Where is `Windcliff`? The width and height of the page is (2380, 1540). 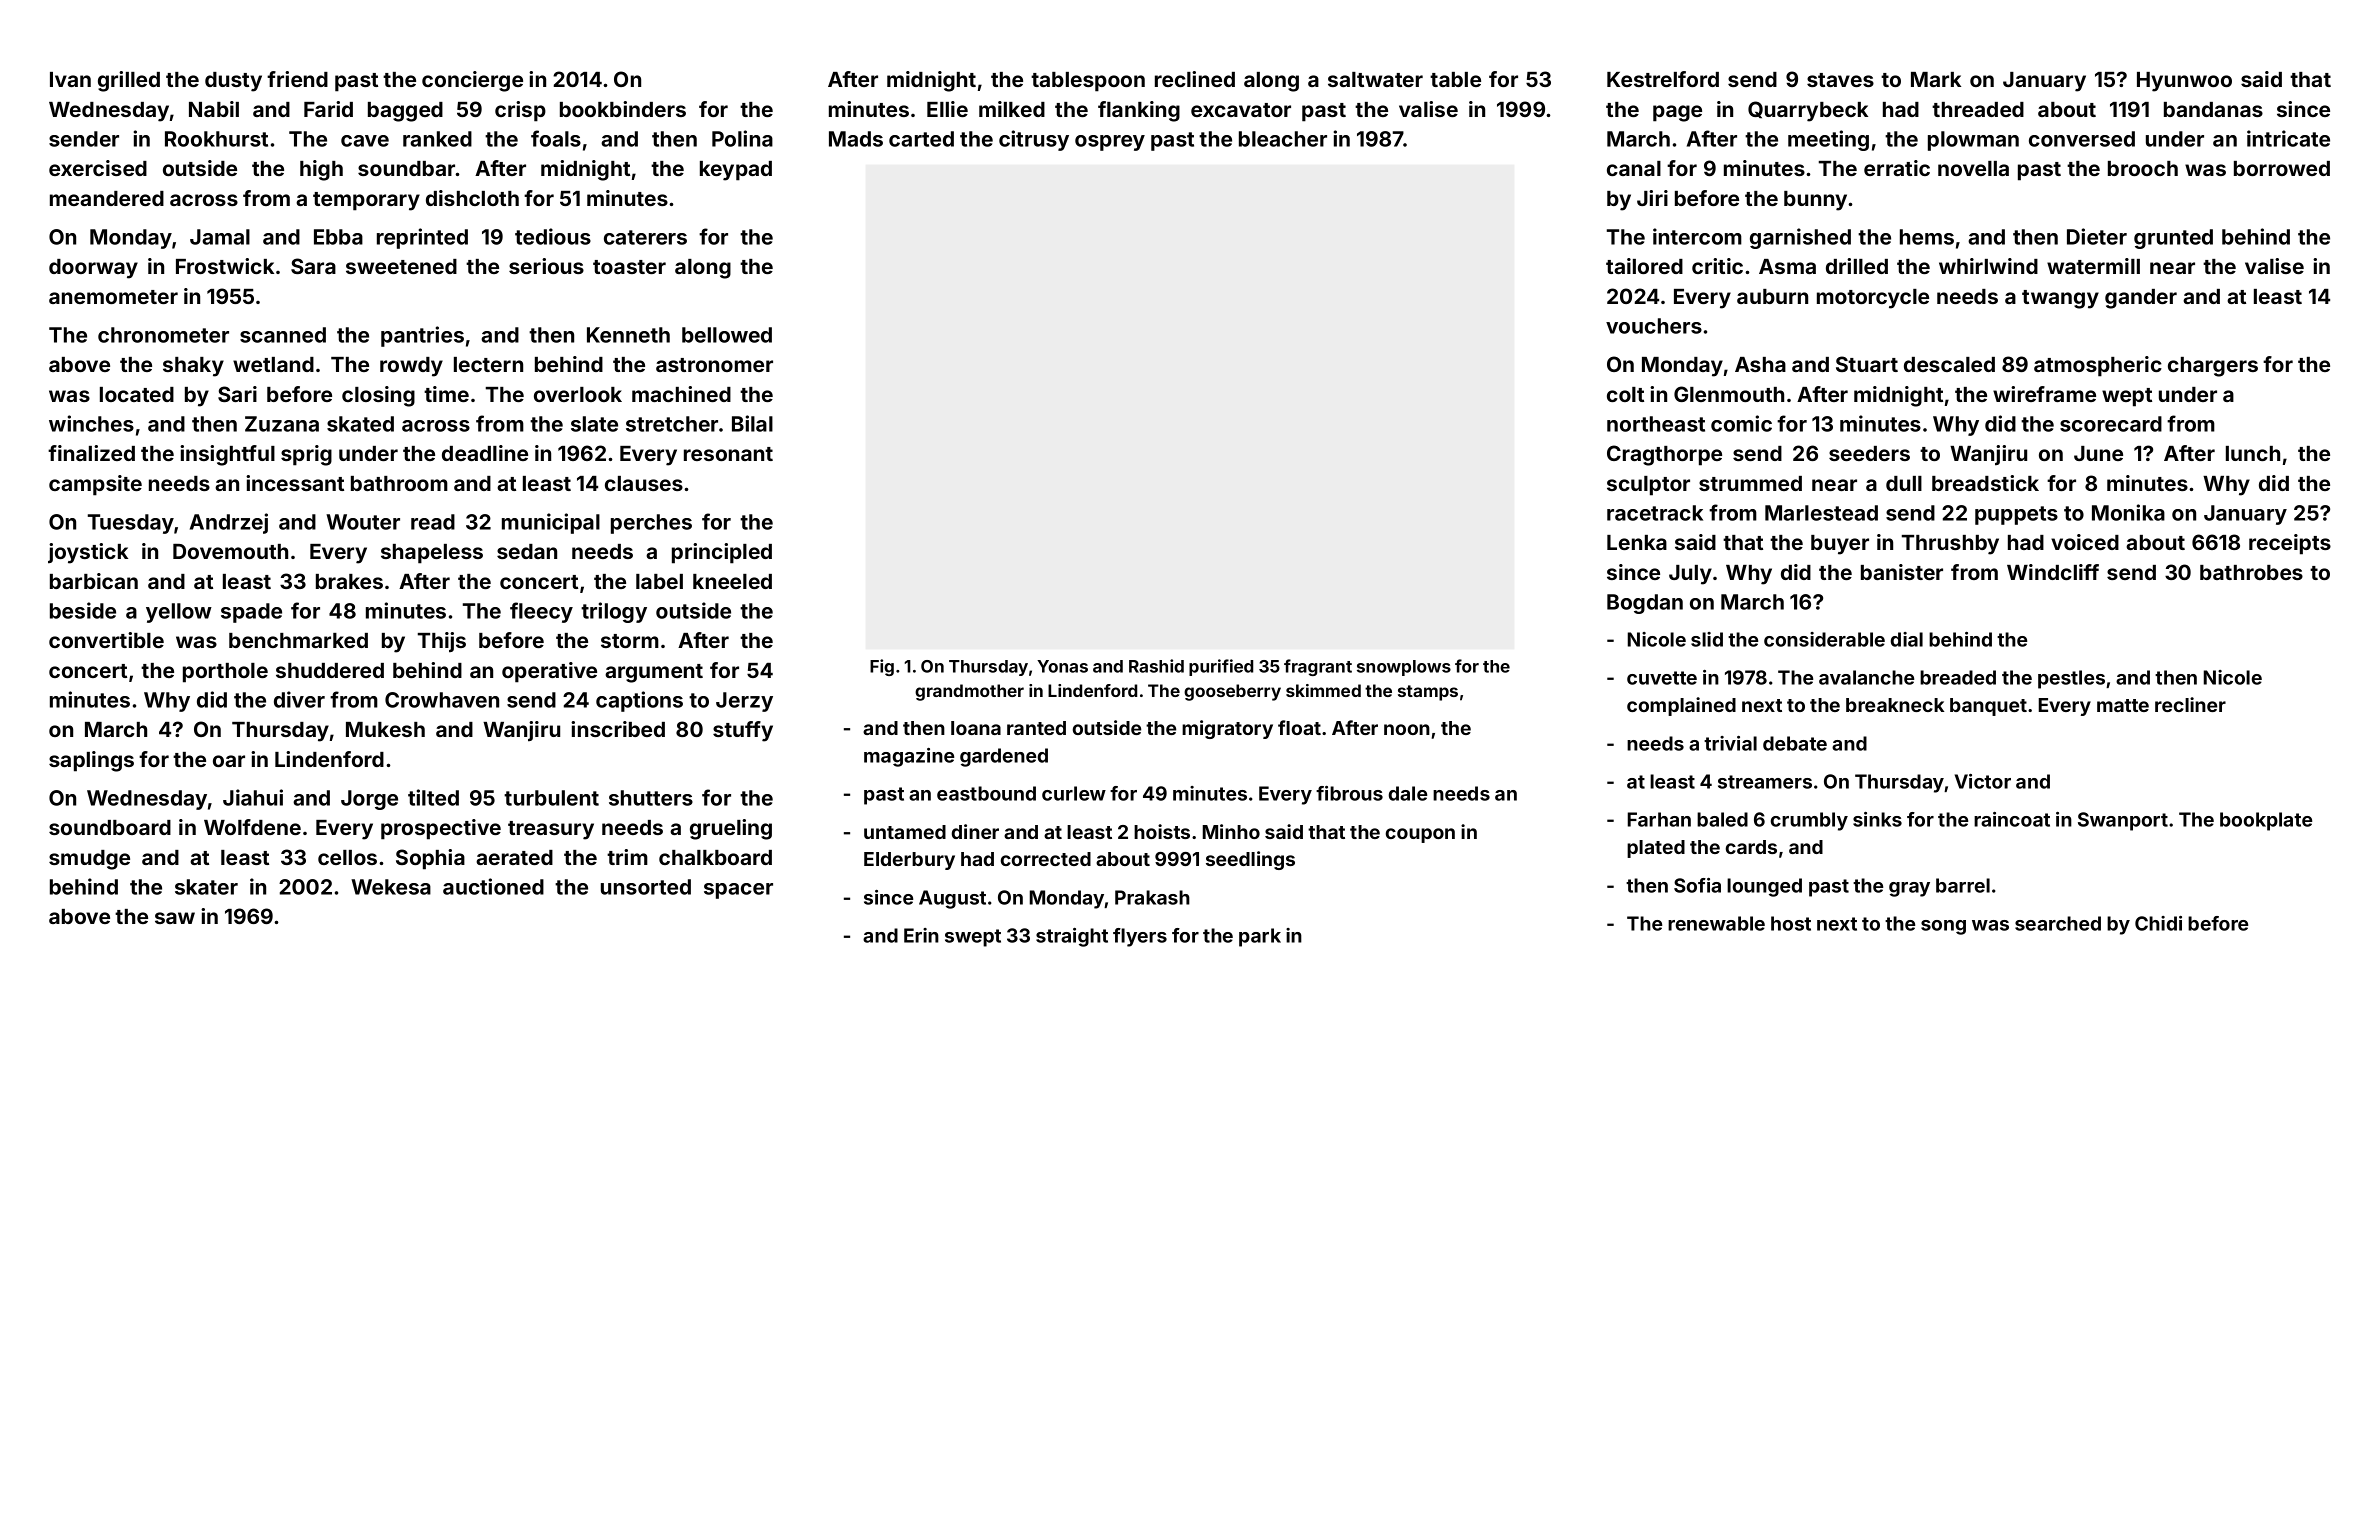
Windcliff is located at coordinates (2053, 572).
